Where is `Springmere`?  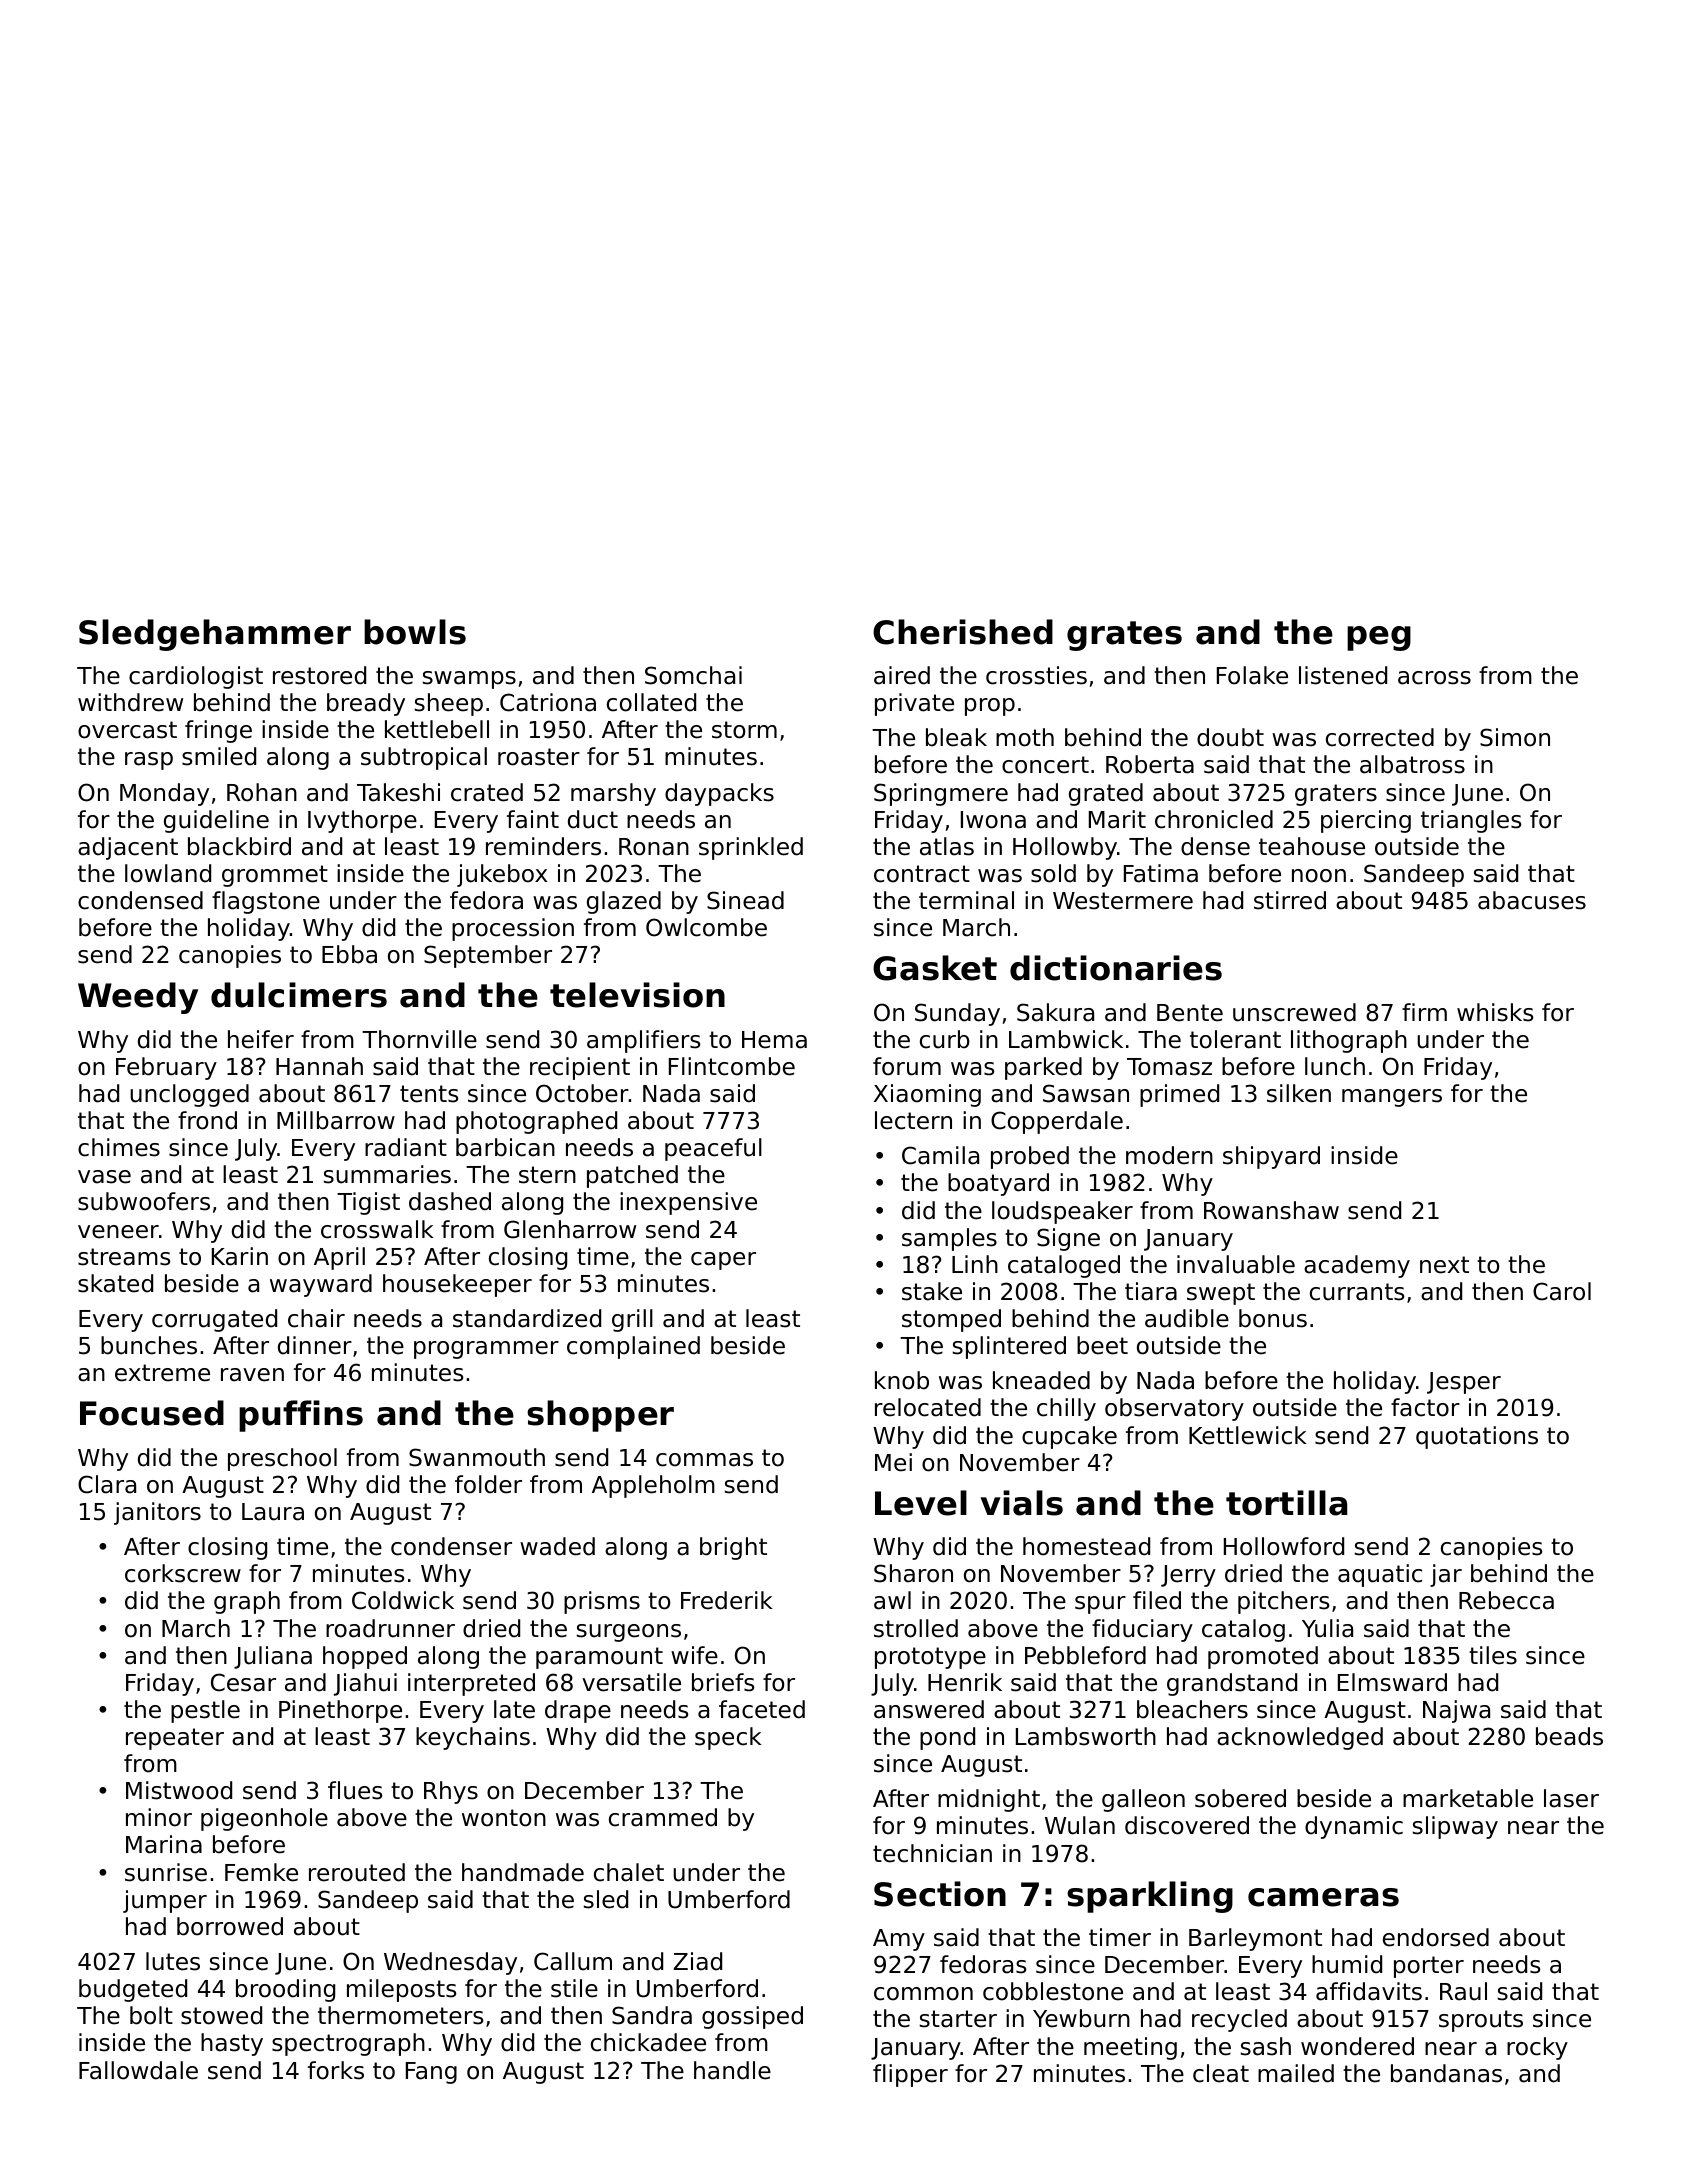
Springmere is located at coordinates (941, 794).
